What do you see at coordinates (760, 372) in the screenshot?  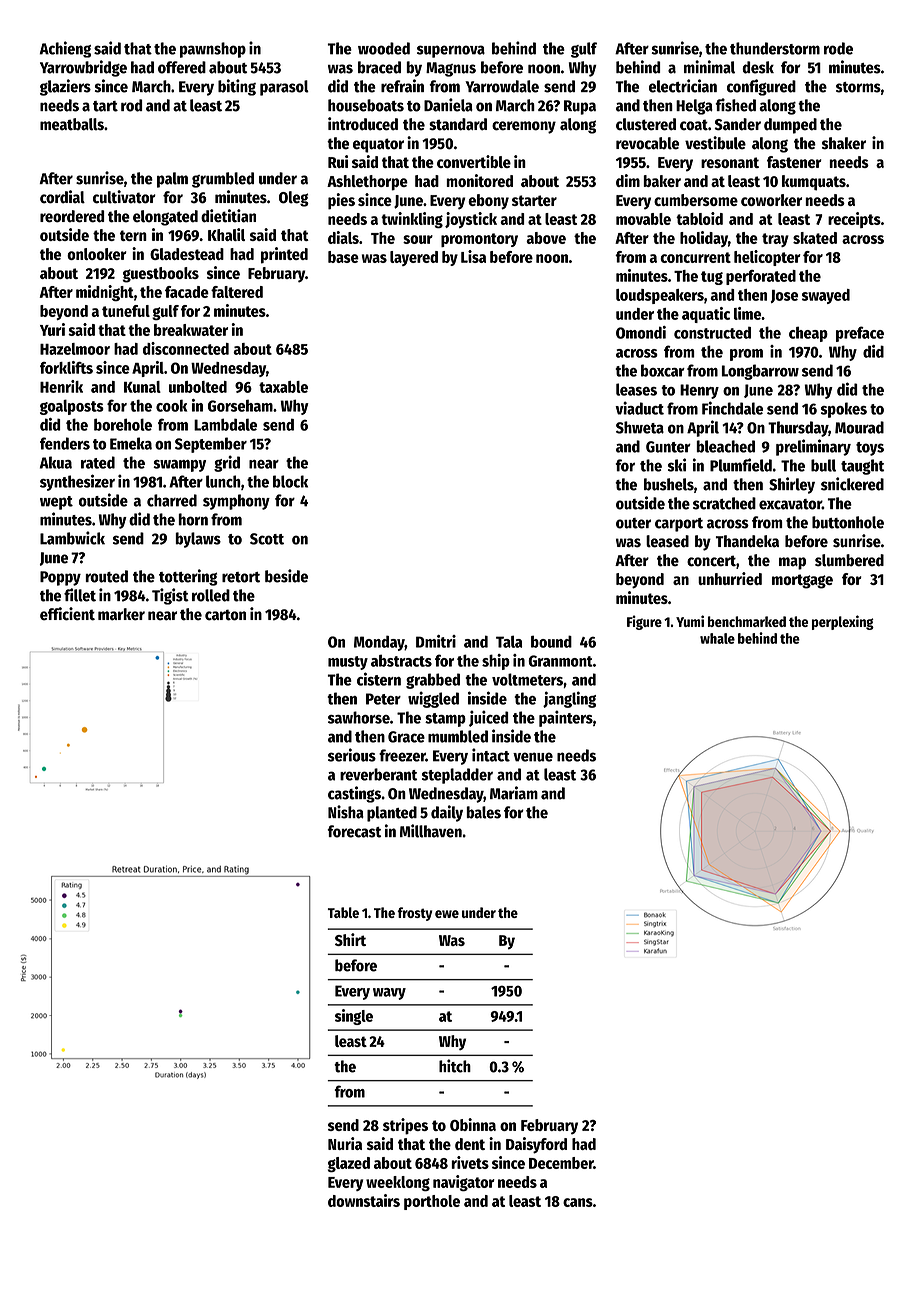 I see `Longbarrow` at bounding box center [760, 372].
